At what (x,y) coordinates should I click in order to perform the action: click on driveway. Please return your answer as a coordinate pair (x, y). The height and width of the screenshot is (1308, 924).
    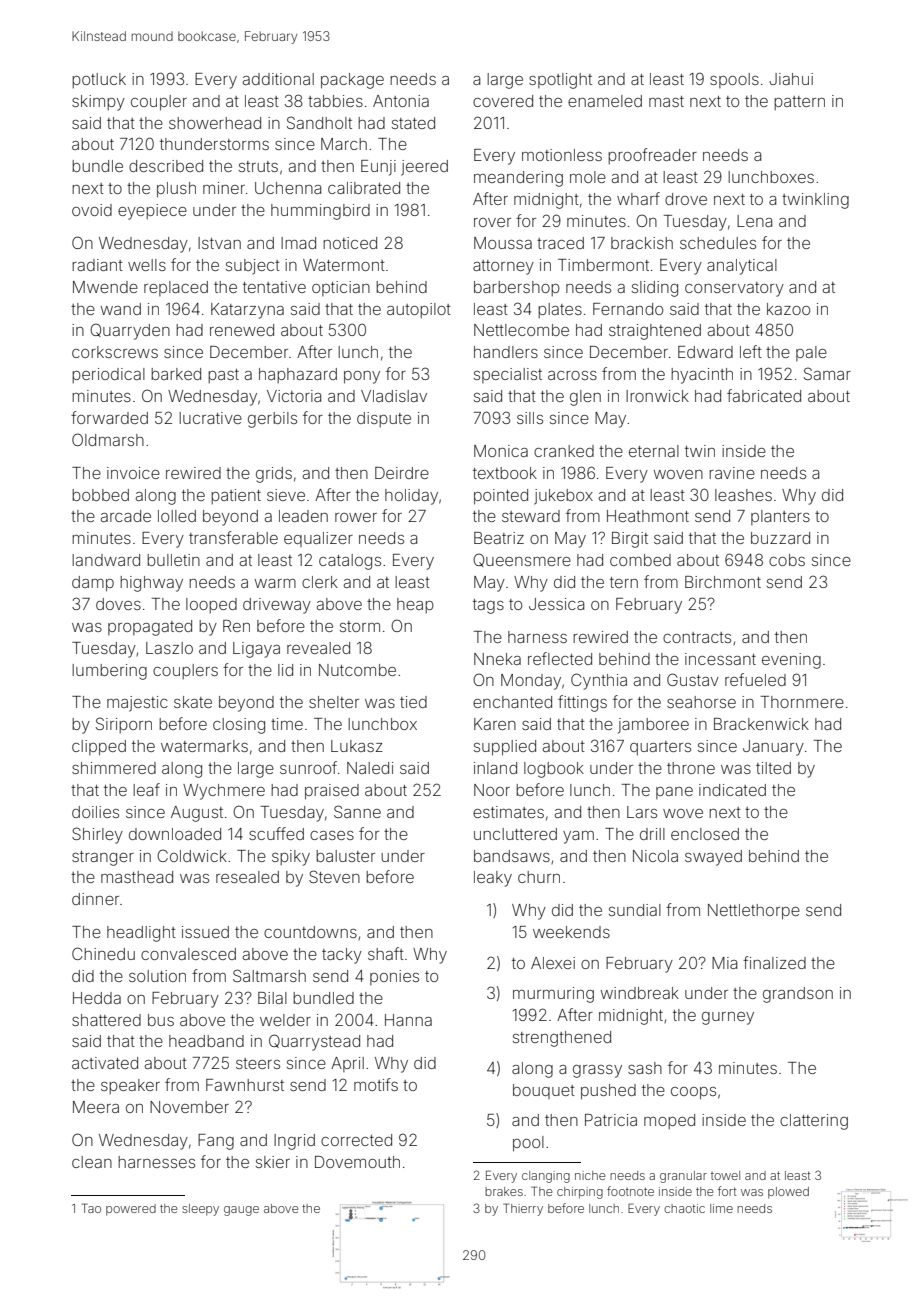
    Looking at the image, I should click on (277, 606).
